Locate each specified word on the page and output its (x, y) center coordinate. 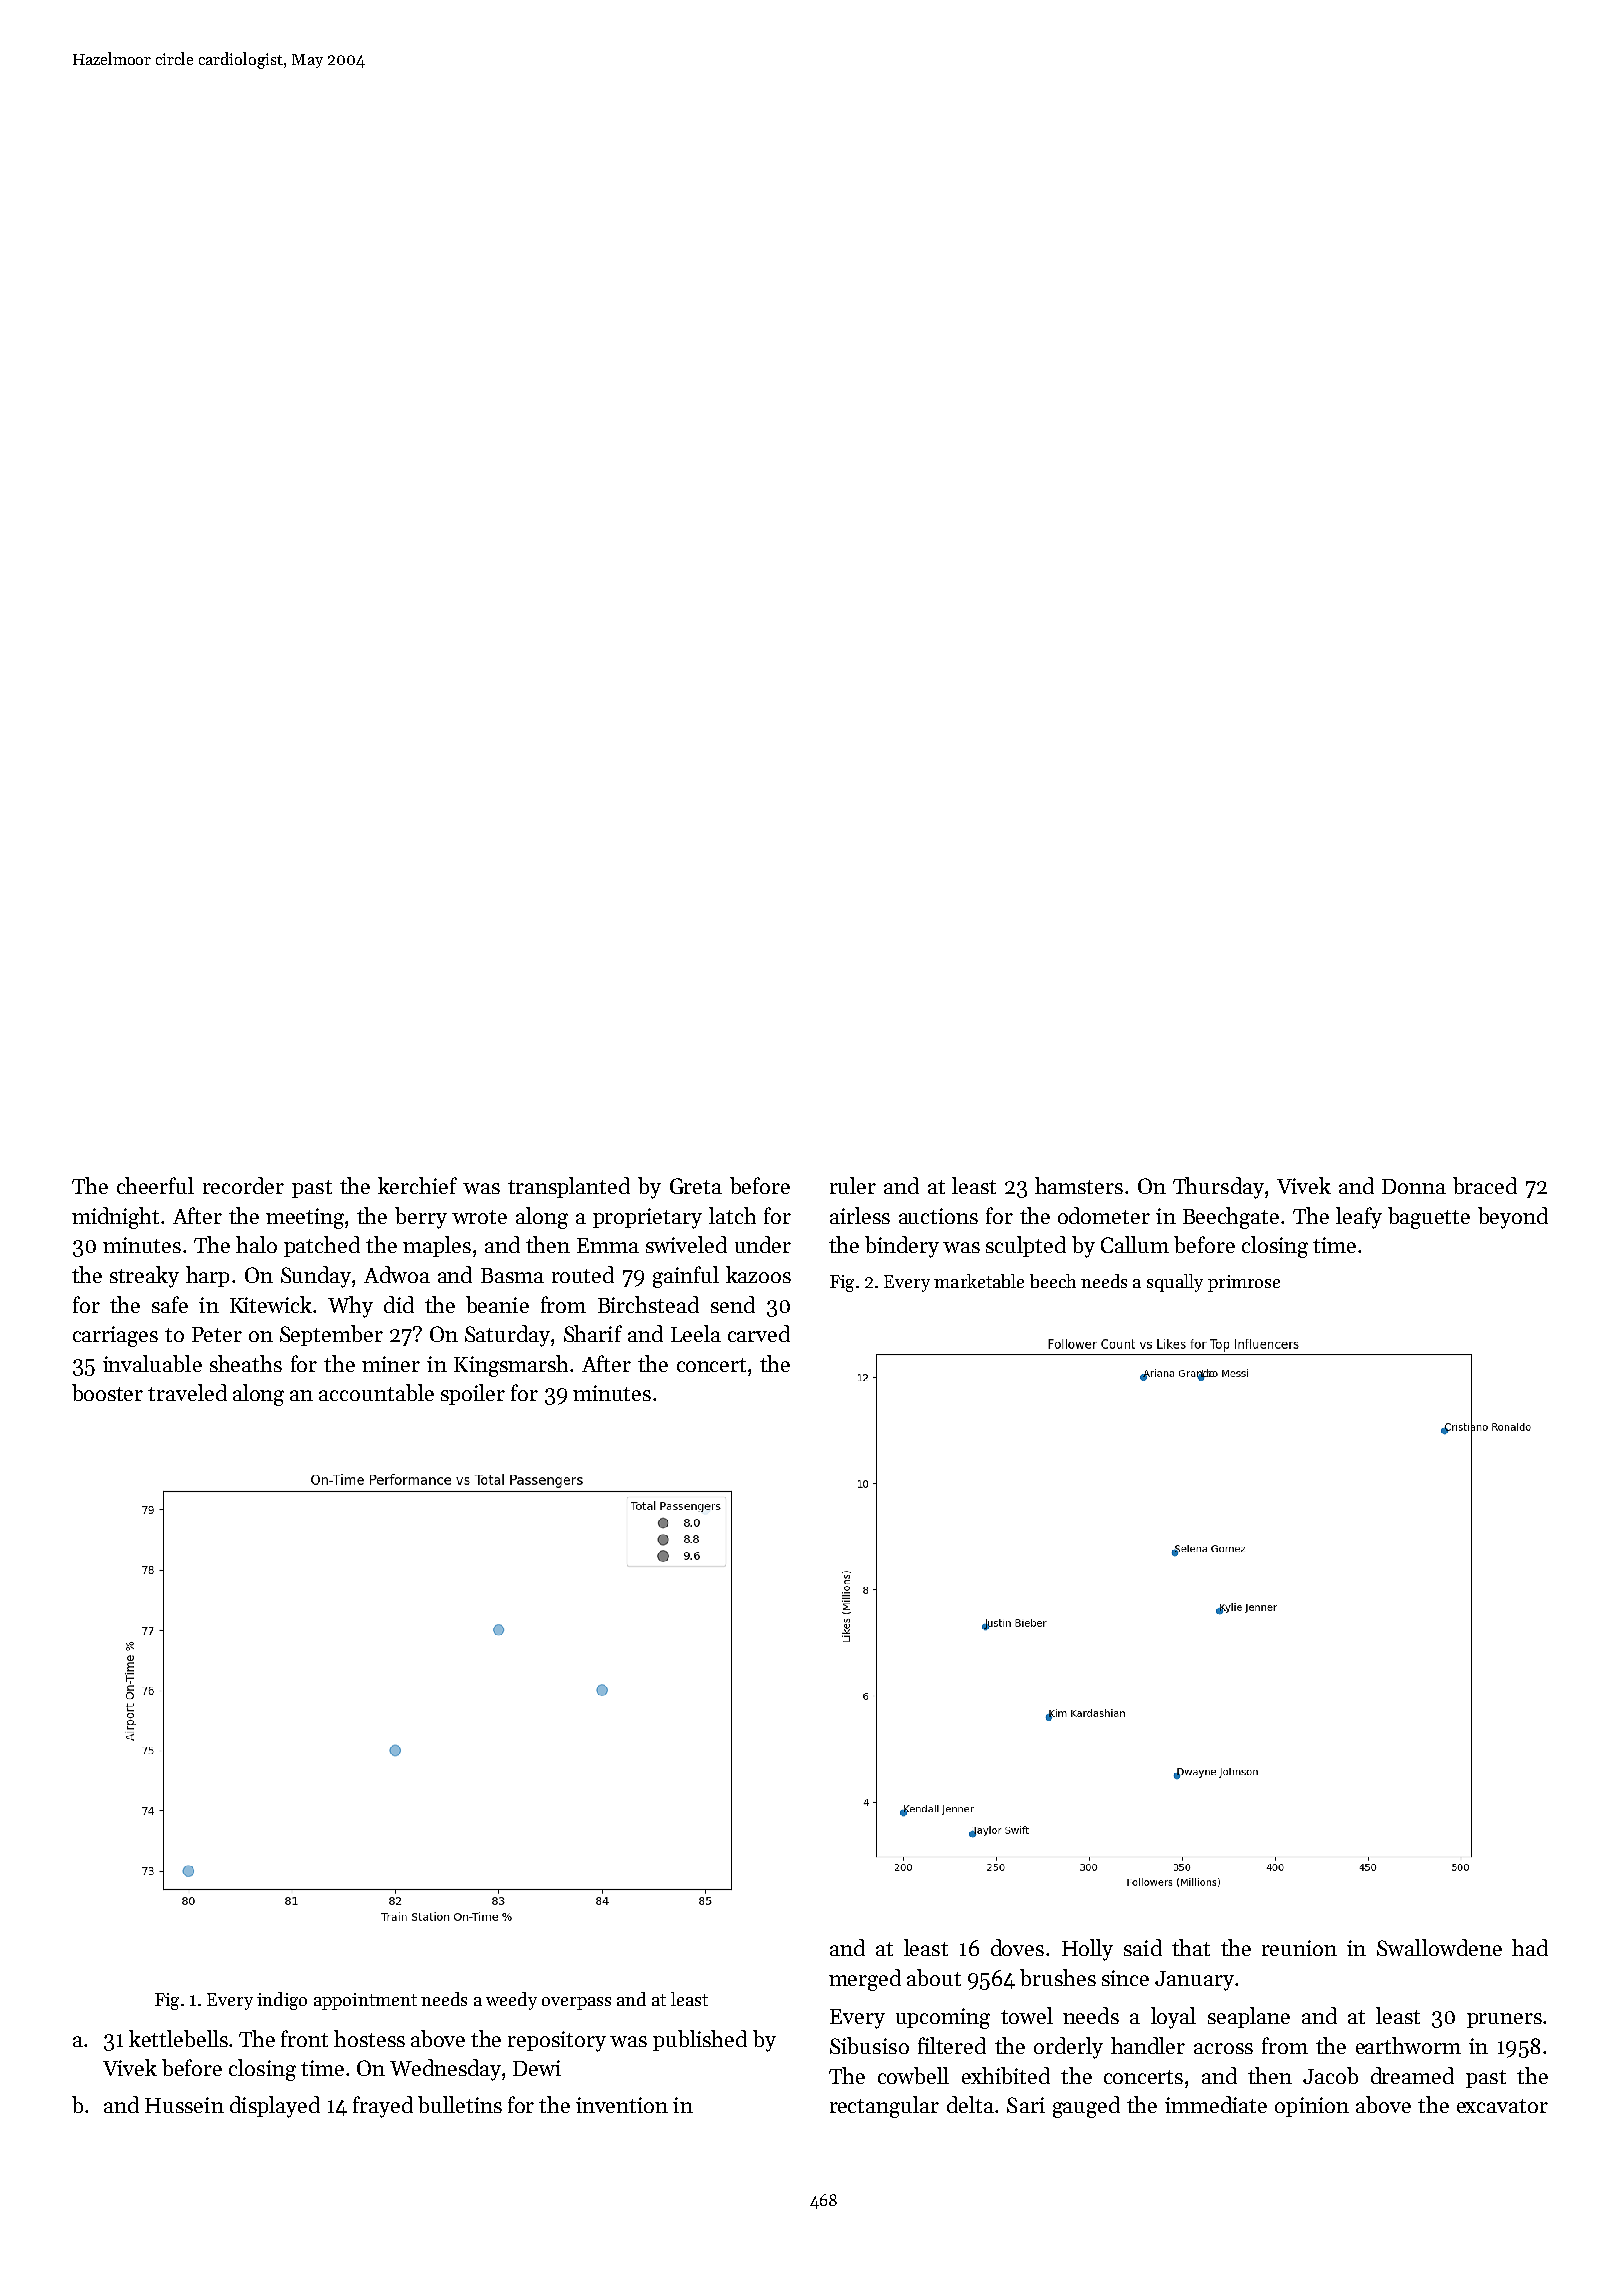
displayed (275, 2107)
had (1530, 1947)
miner (391, 1364)
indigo (282, 2001)
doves (1017, 1947)
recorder (243, 1185)
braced (1485, 1185)
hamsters (1079, 1185)
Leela (696, 1333)
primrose (1244, 1283)
